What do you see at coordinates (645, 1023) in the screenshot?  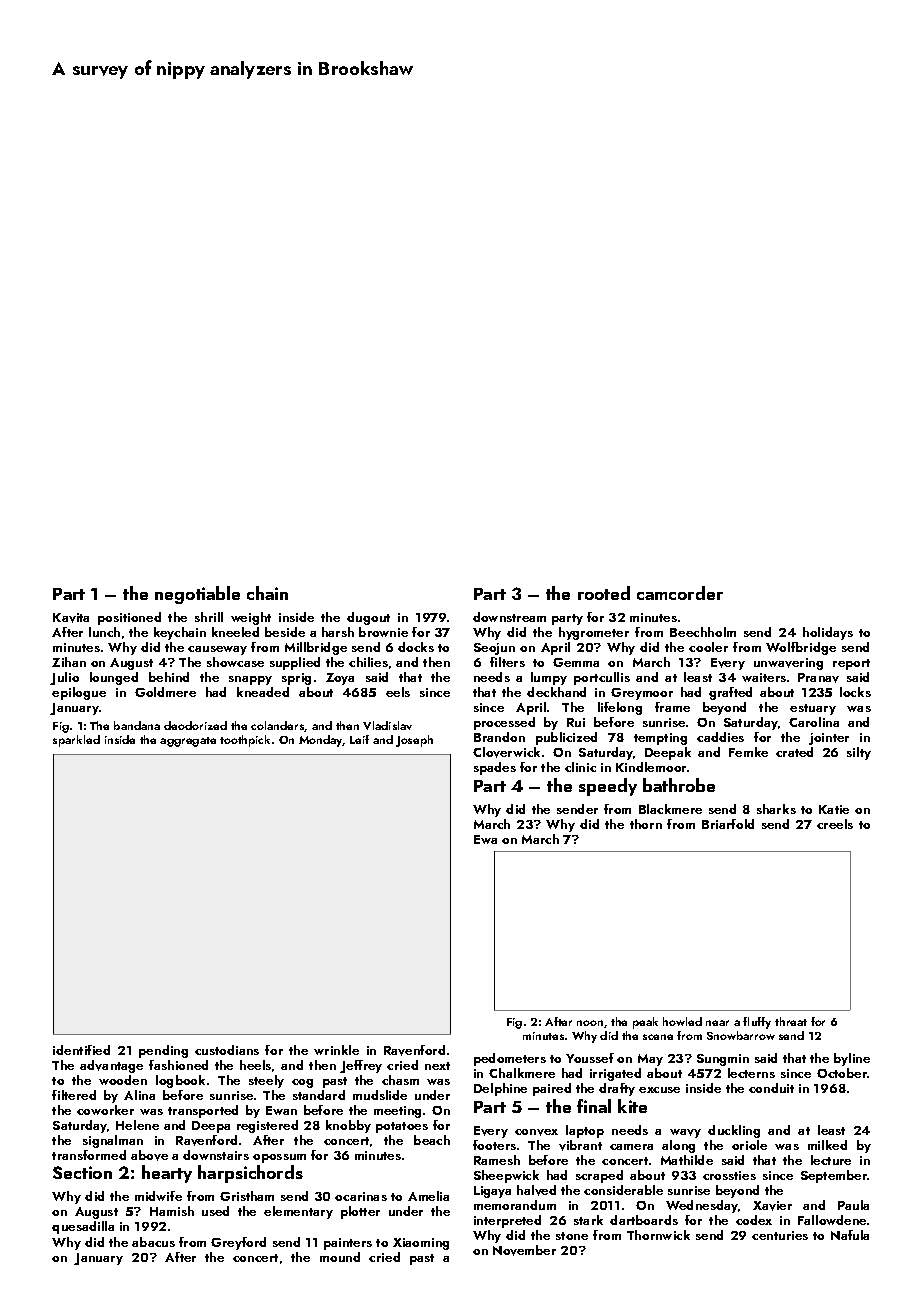 I see `peak` at bounding box center [645, 1023].
